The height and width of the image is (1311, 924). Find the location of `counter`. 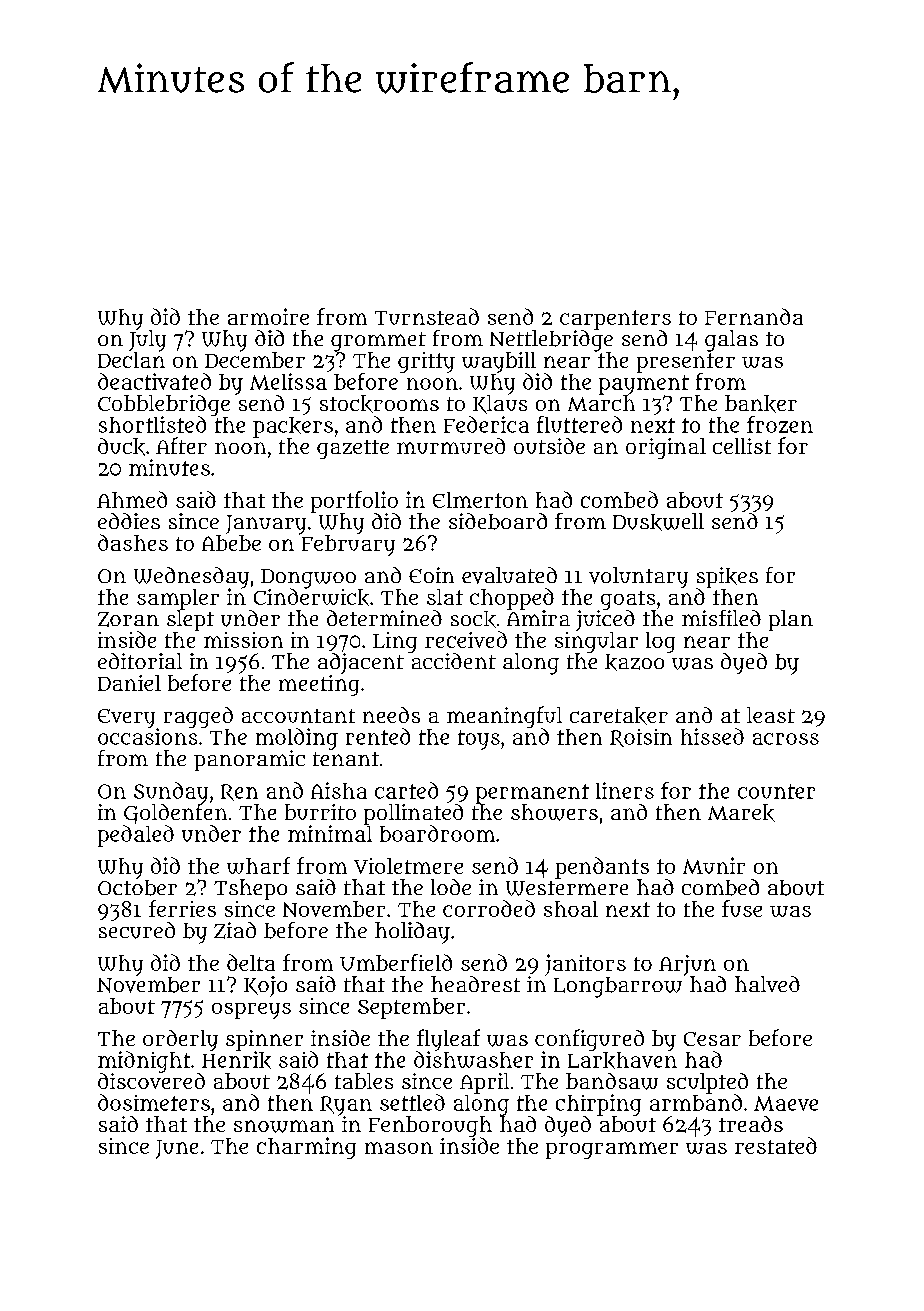

counter is located at coordinates (776, 791).
